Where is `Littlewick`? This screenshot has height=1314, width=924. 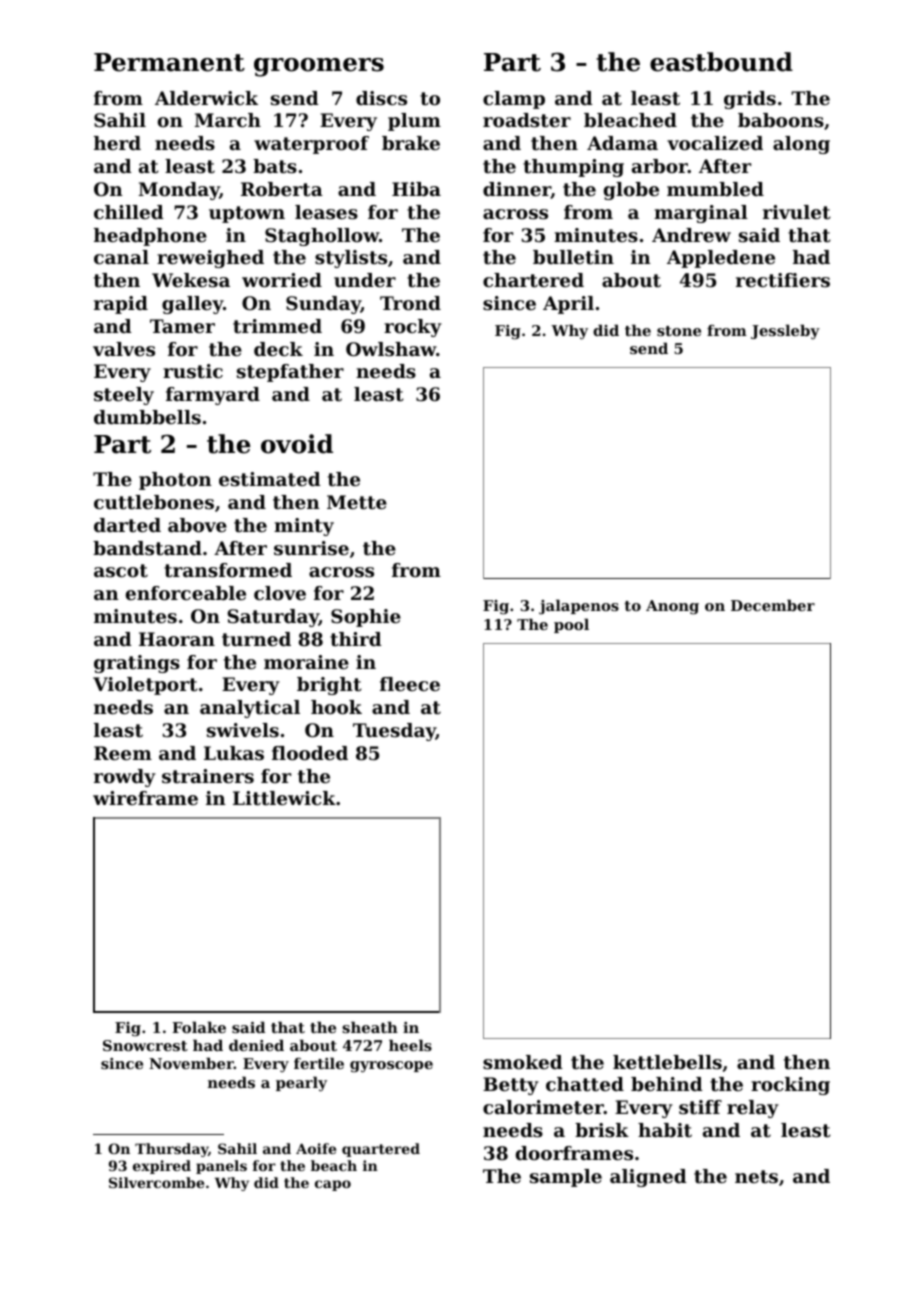 Littlewick is located at coordinates (284, 798).
